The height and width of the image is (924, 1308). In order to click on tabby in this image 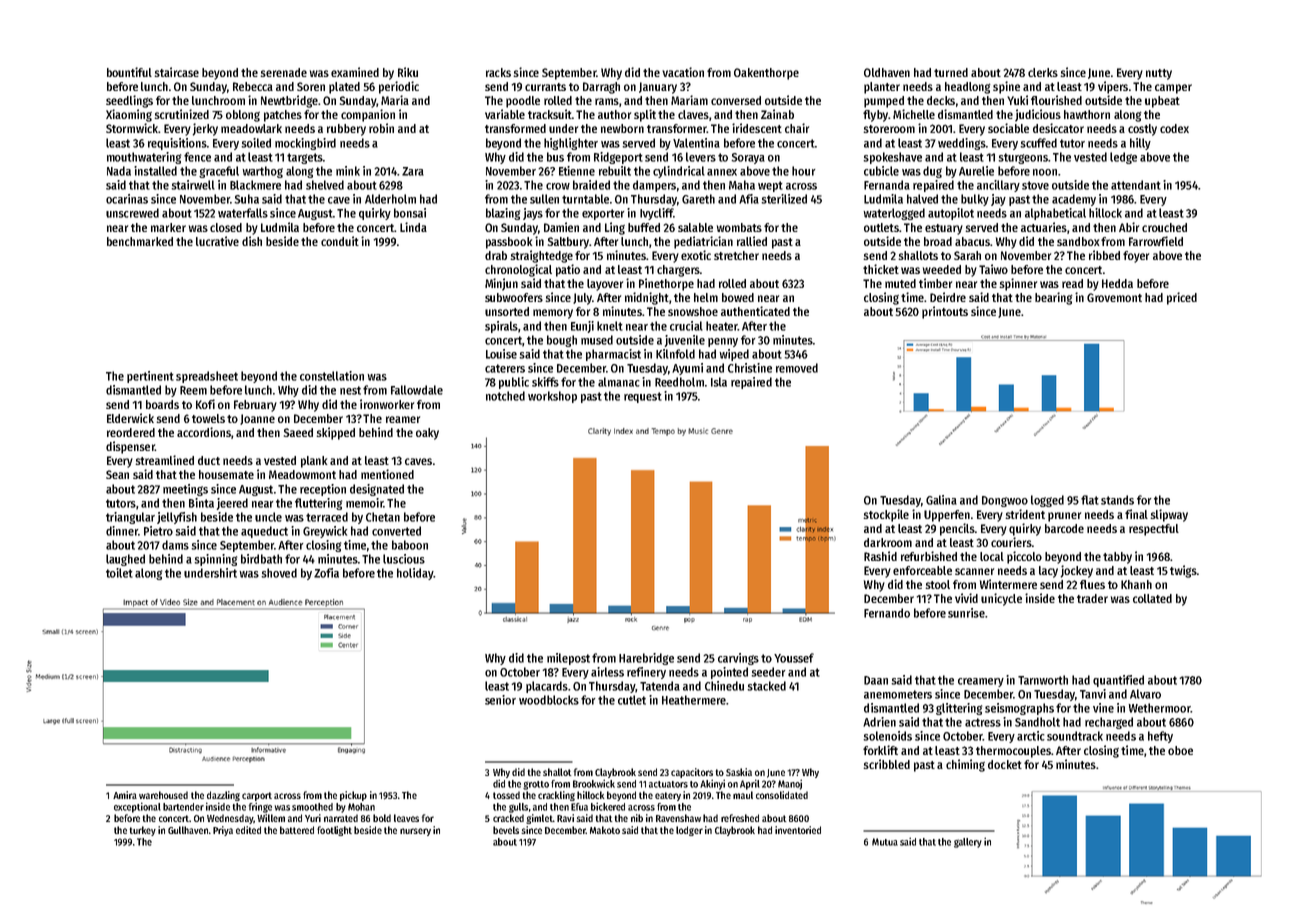, I will do `click(1117, 558)`.
